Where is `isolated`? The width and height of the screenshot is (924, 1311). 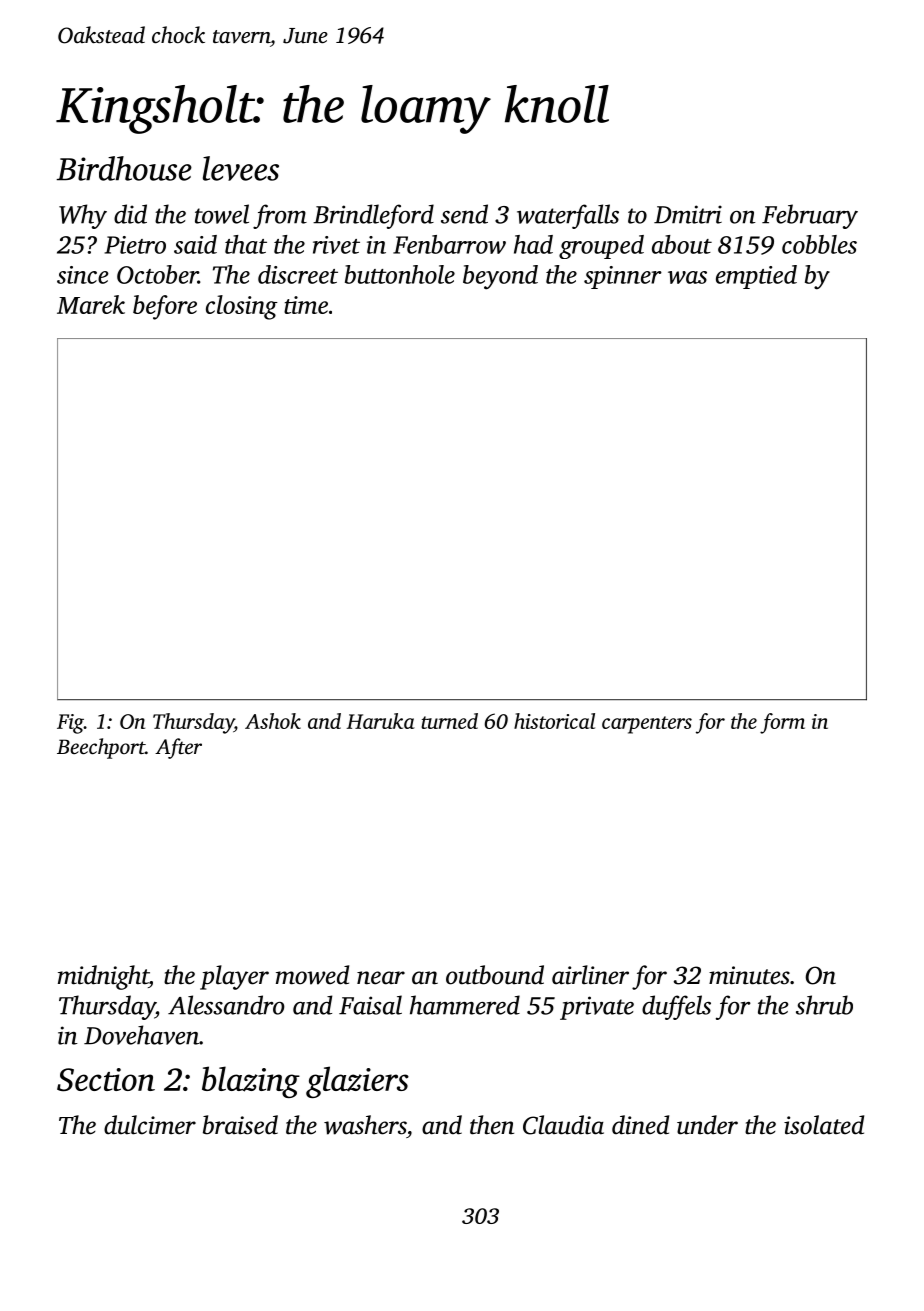 isolated is located at coordinates (824, 1125).
